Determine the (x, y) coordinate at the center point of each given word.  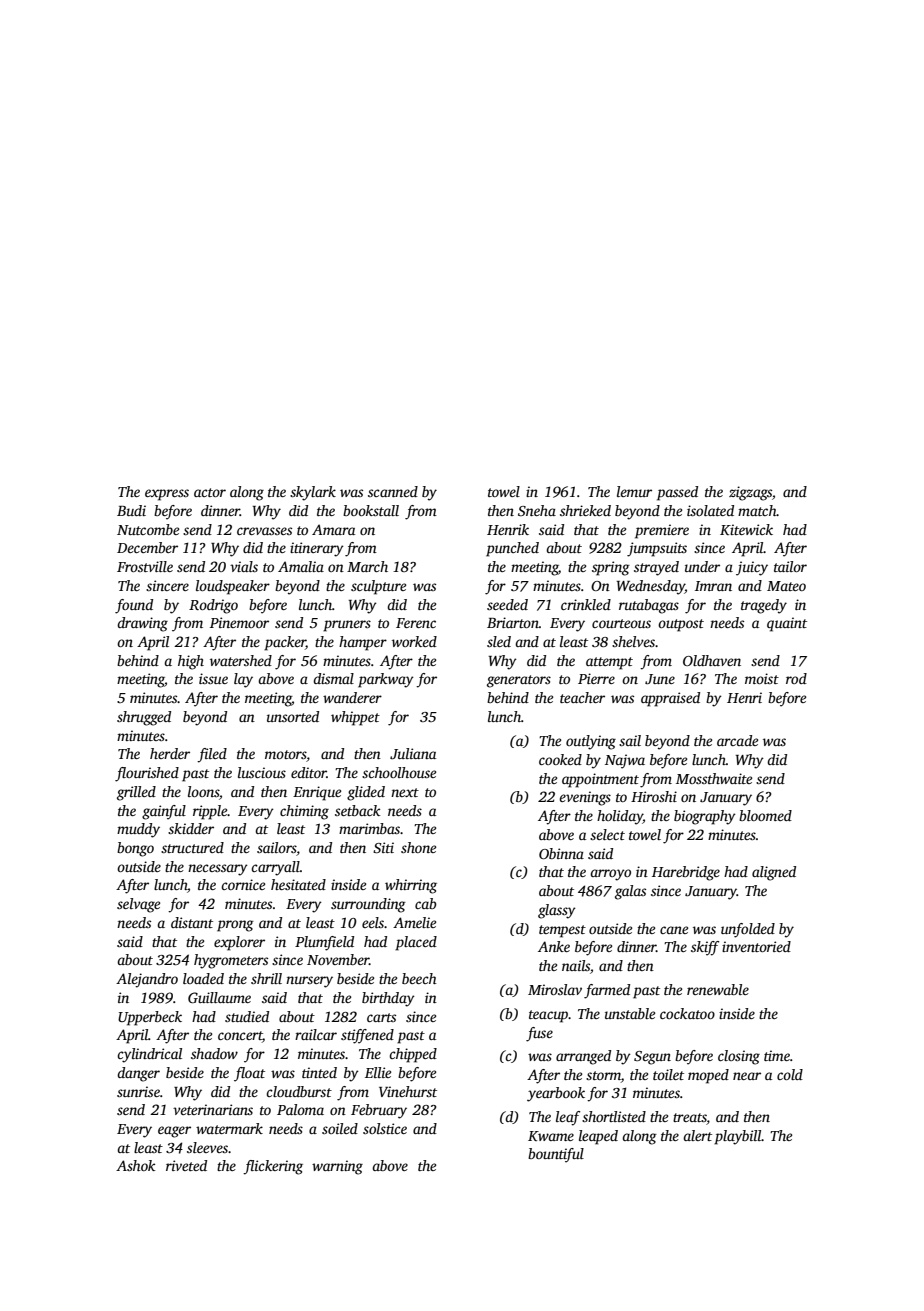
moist (762, 678)
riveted (186, 1165)
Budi (131, 510)
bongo (135, 849)
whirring (411, 886)
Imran (713, 586)
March (367, 566)
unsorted (293, 716)
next (405, 792)
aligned (774, 873)
